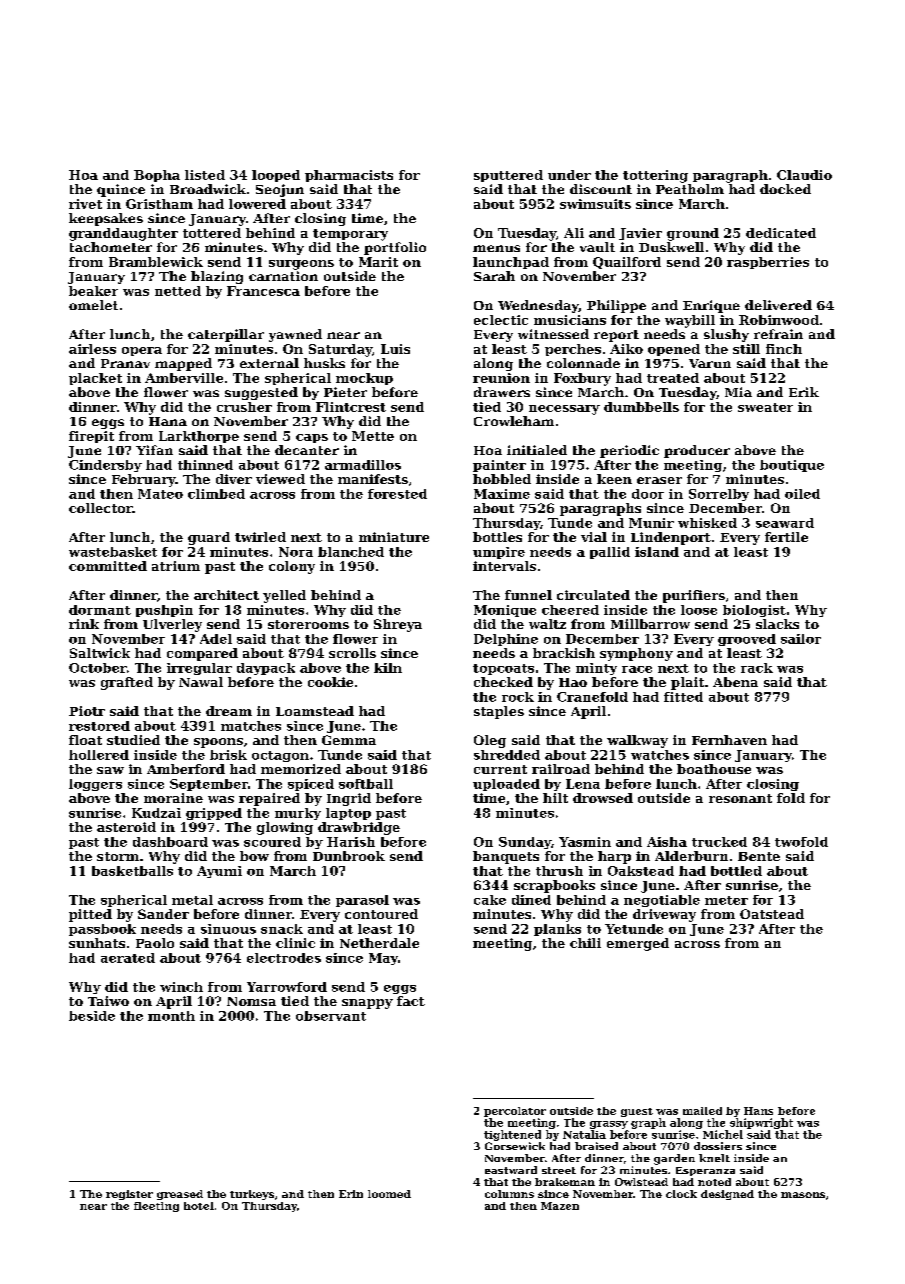 The image size is (905, 1284). What do you see at coordinates (244, 407) in the screenshot?
I see `crusher` at bounding box center [244, 407].
